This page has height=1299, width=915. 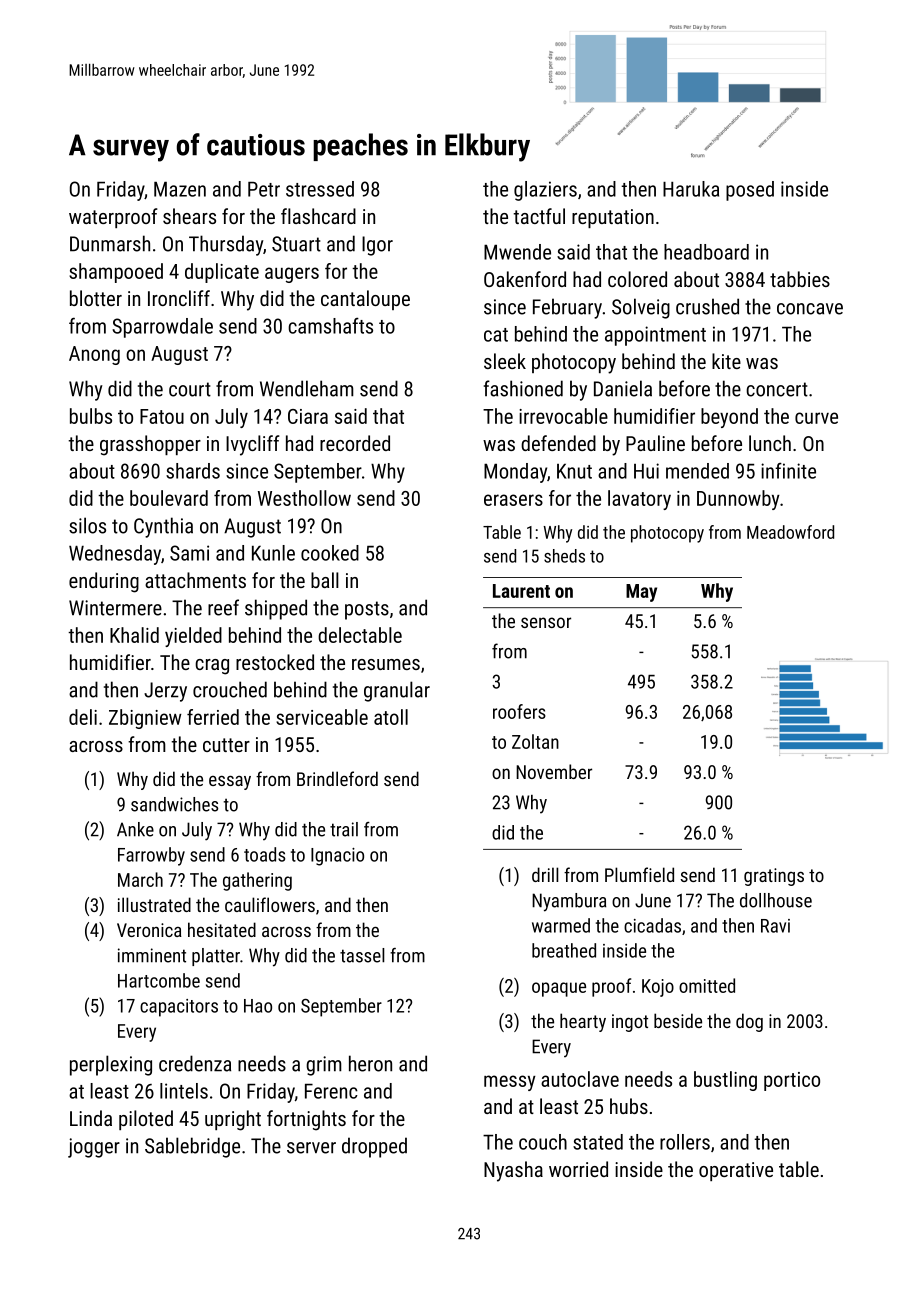 I want to click on Haruka, so click(x=691, y=189).
